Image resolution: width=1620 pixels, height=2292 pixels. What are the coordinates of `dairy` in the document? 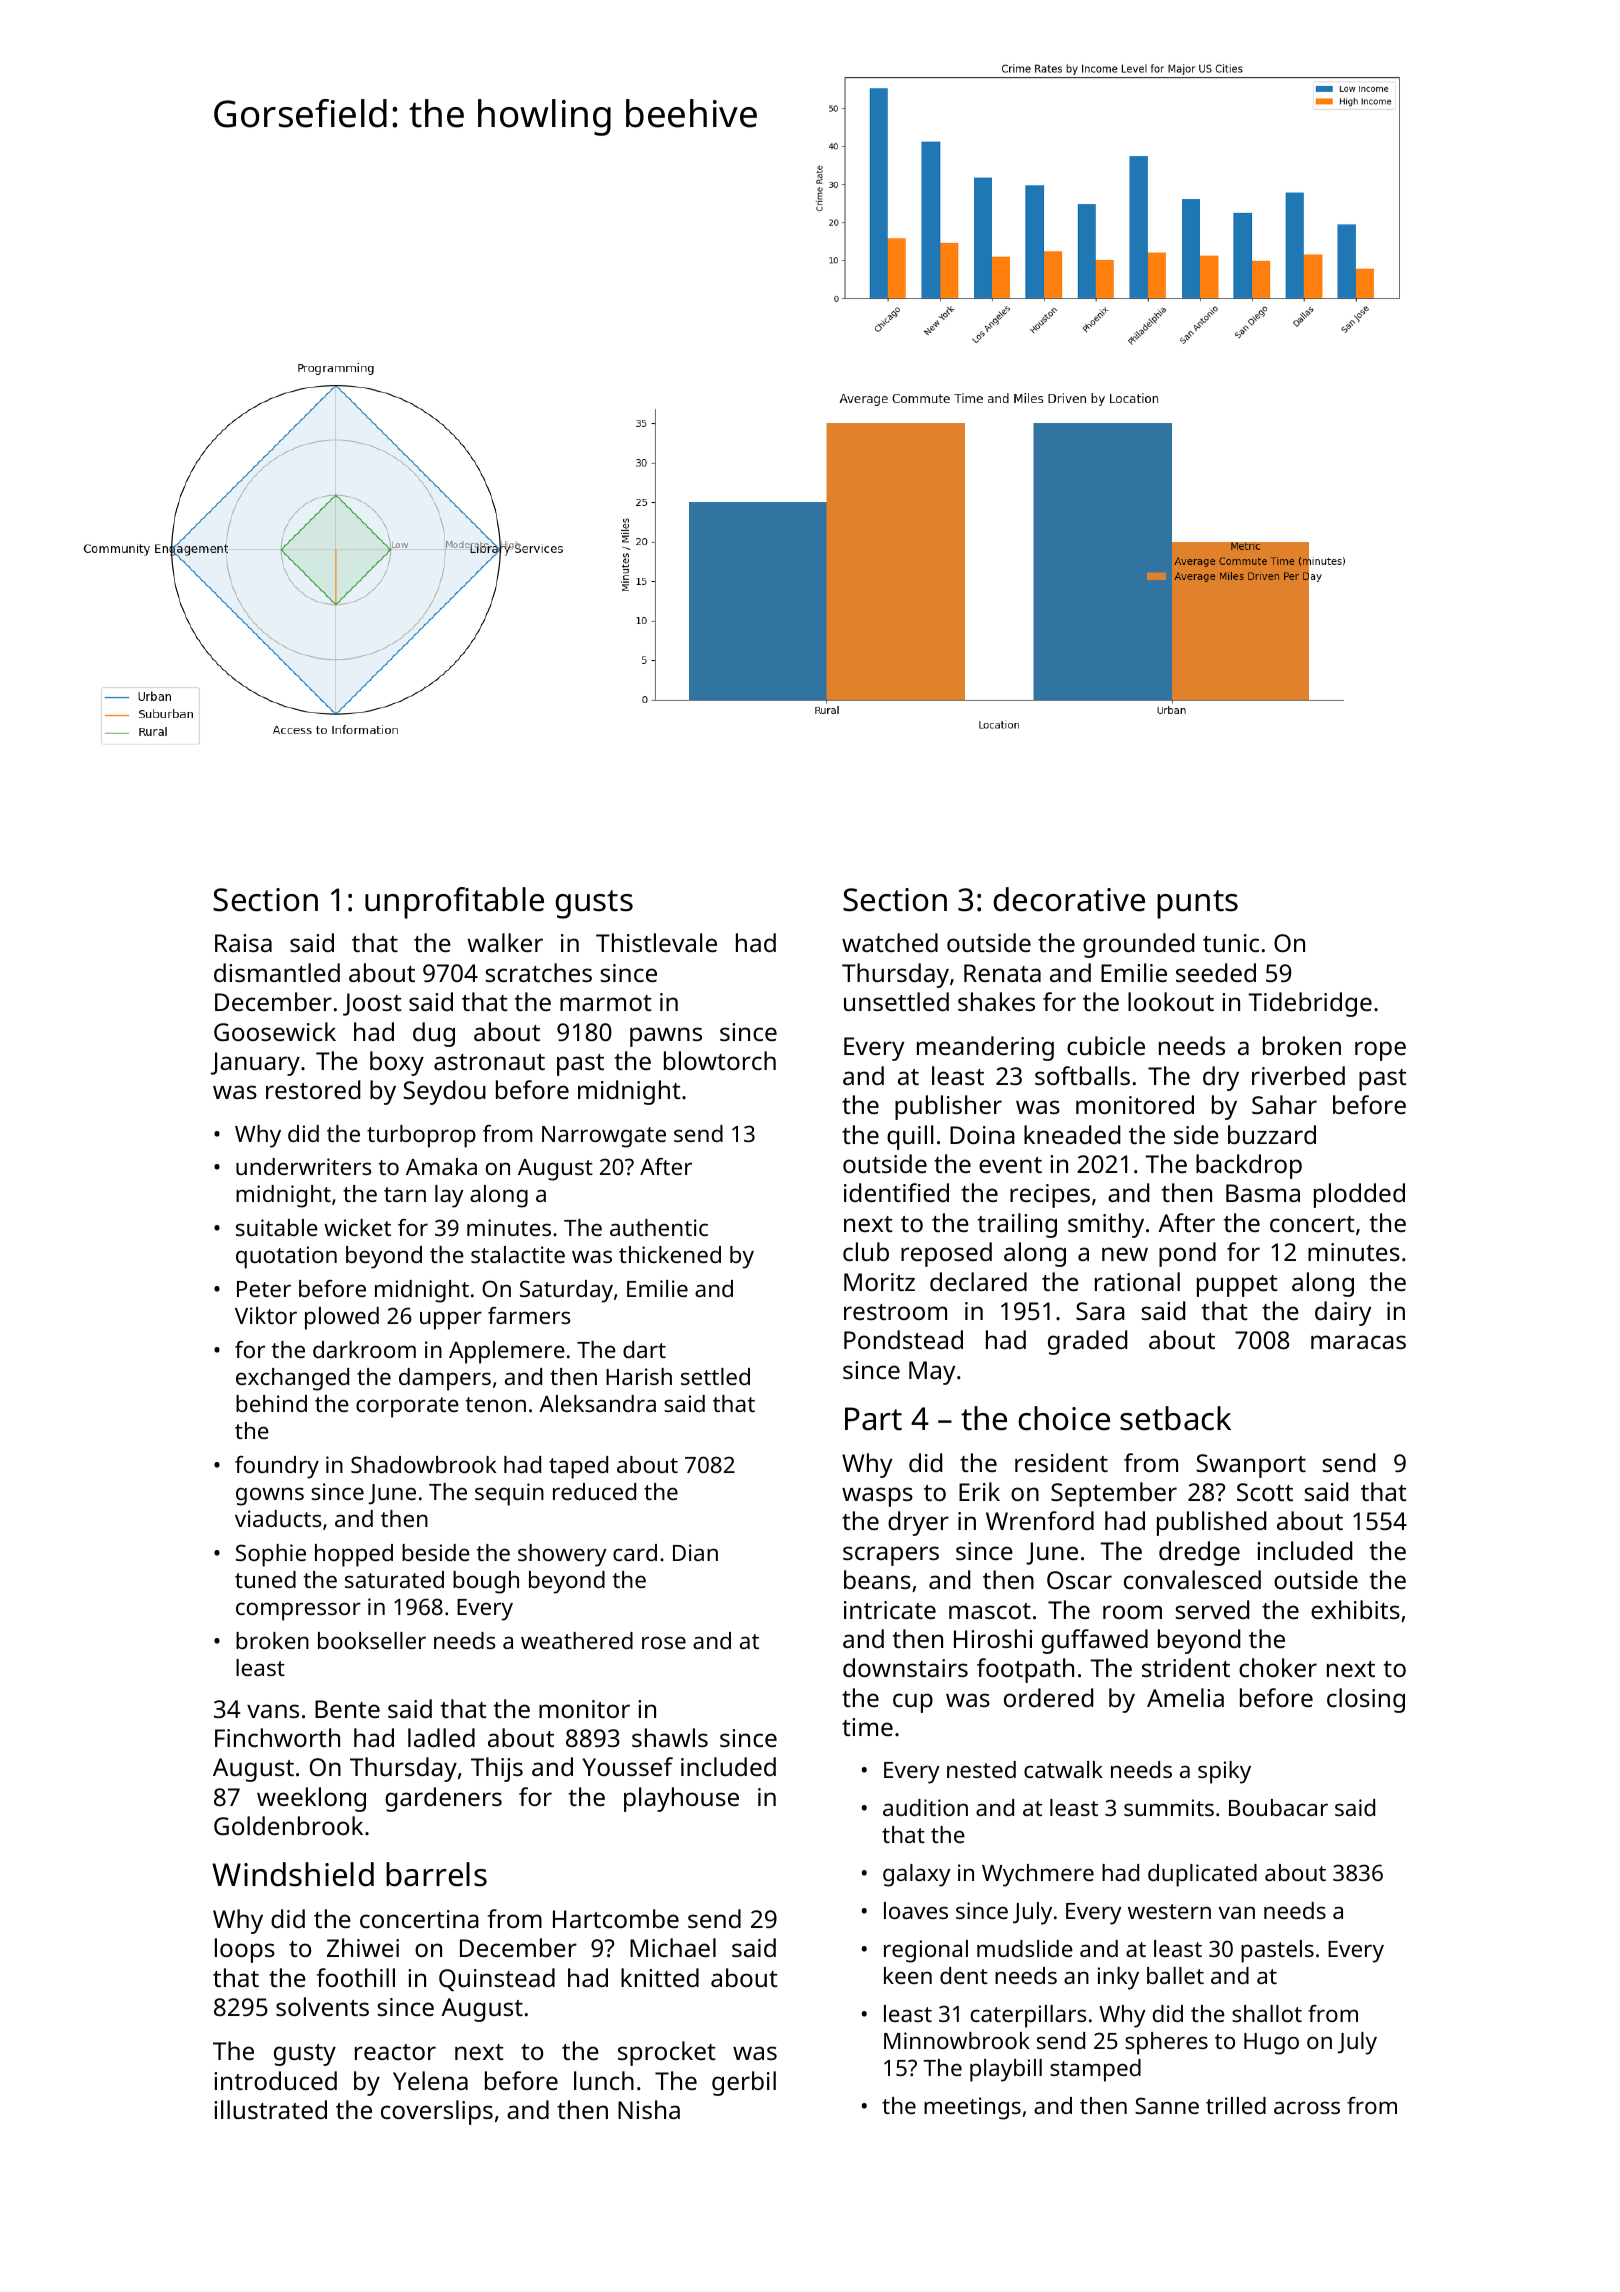 It's located at (1343, 1313).
